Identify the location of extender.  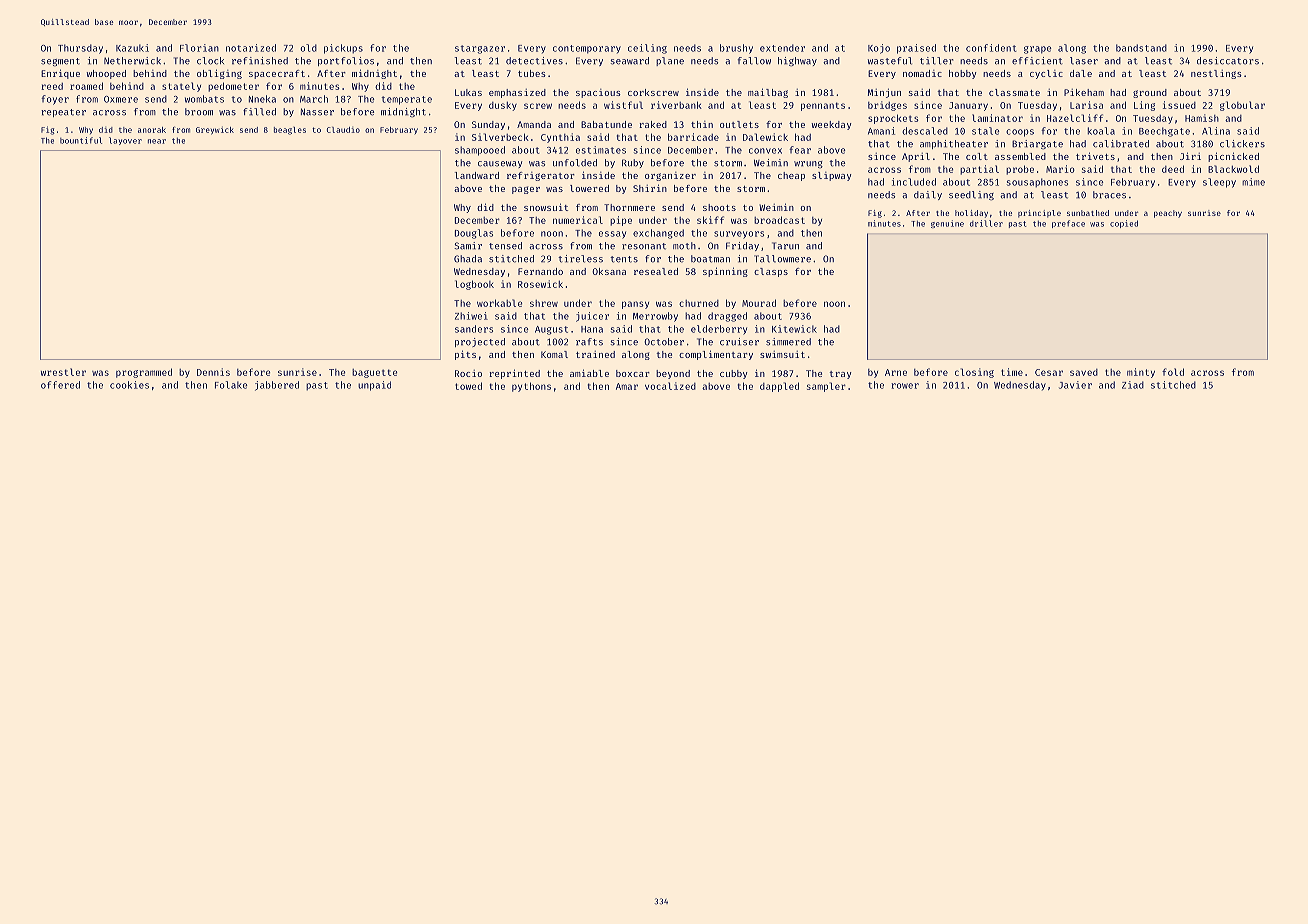
(782, 48).
